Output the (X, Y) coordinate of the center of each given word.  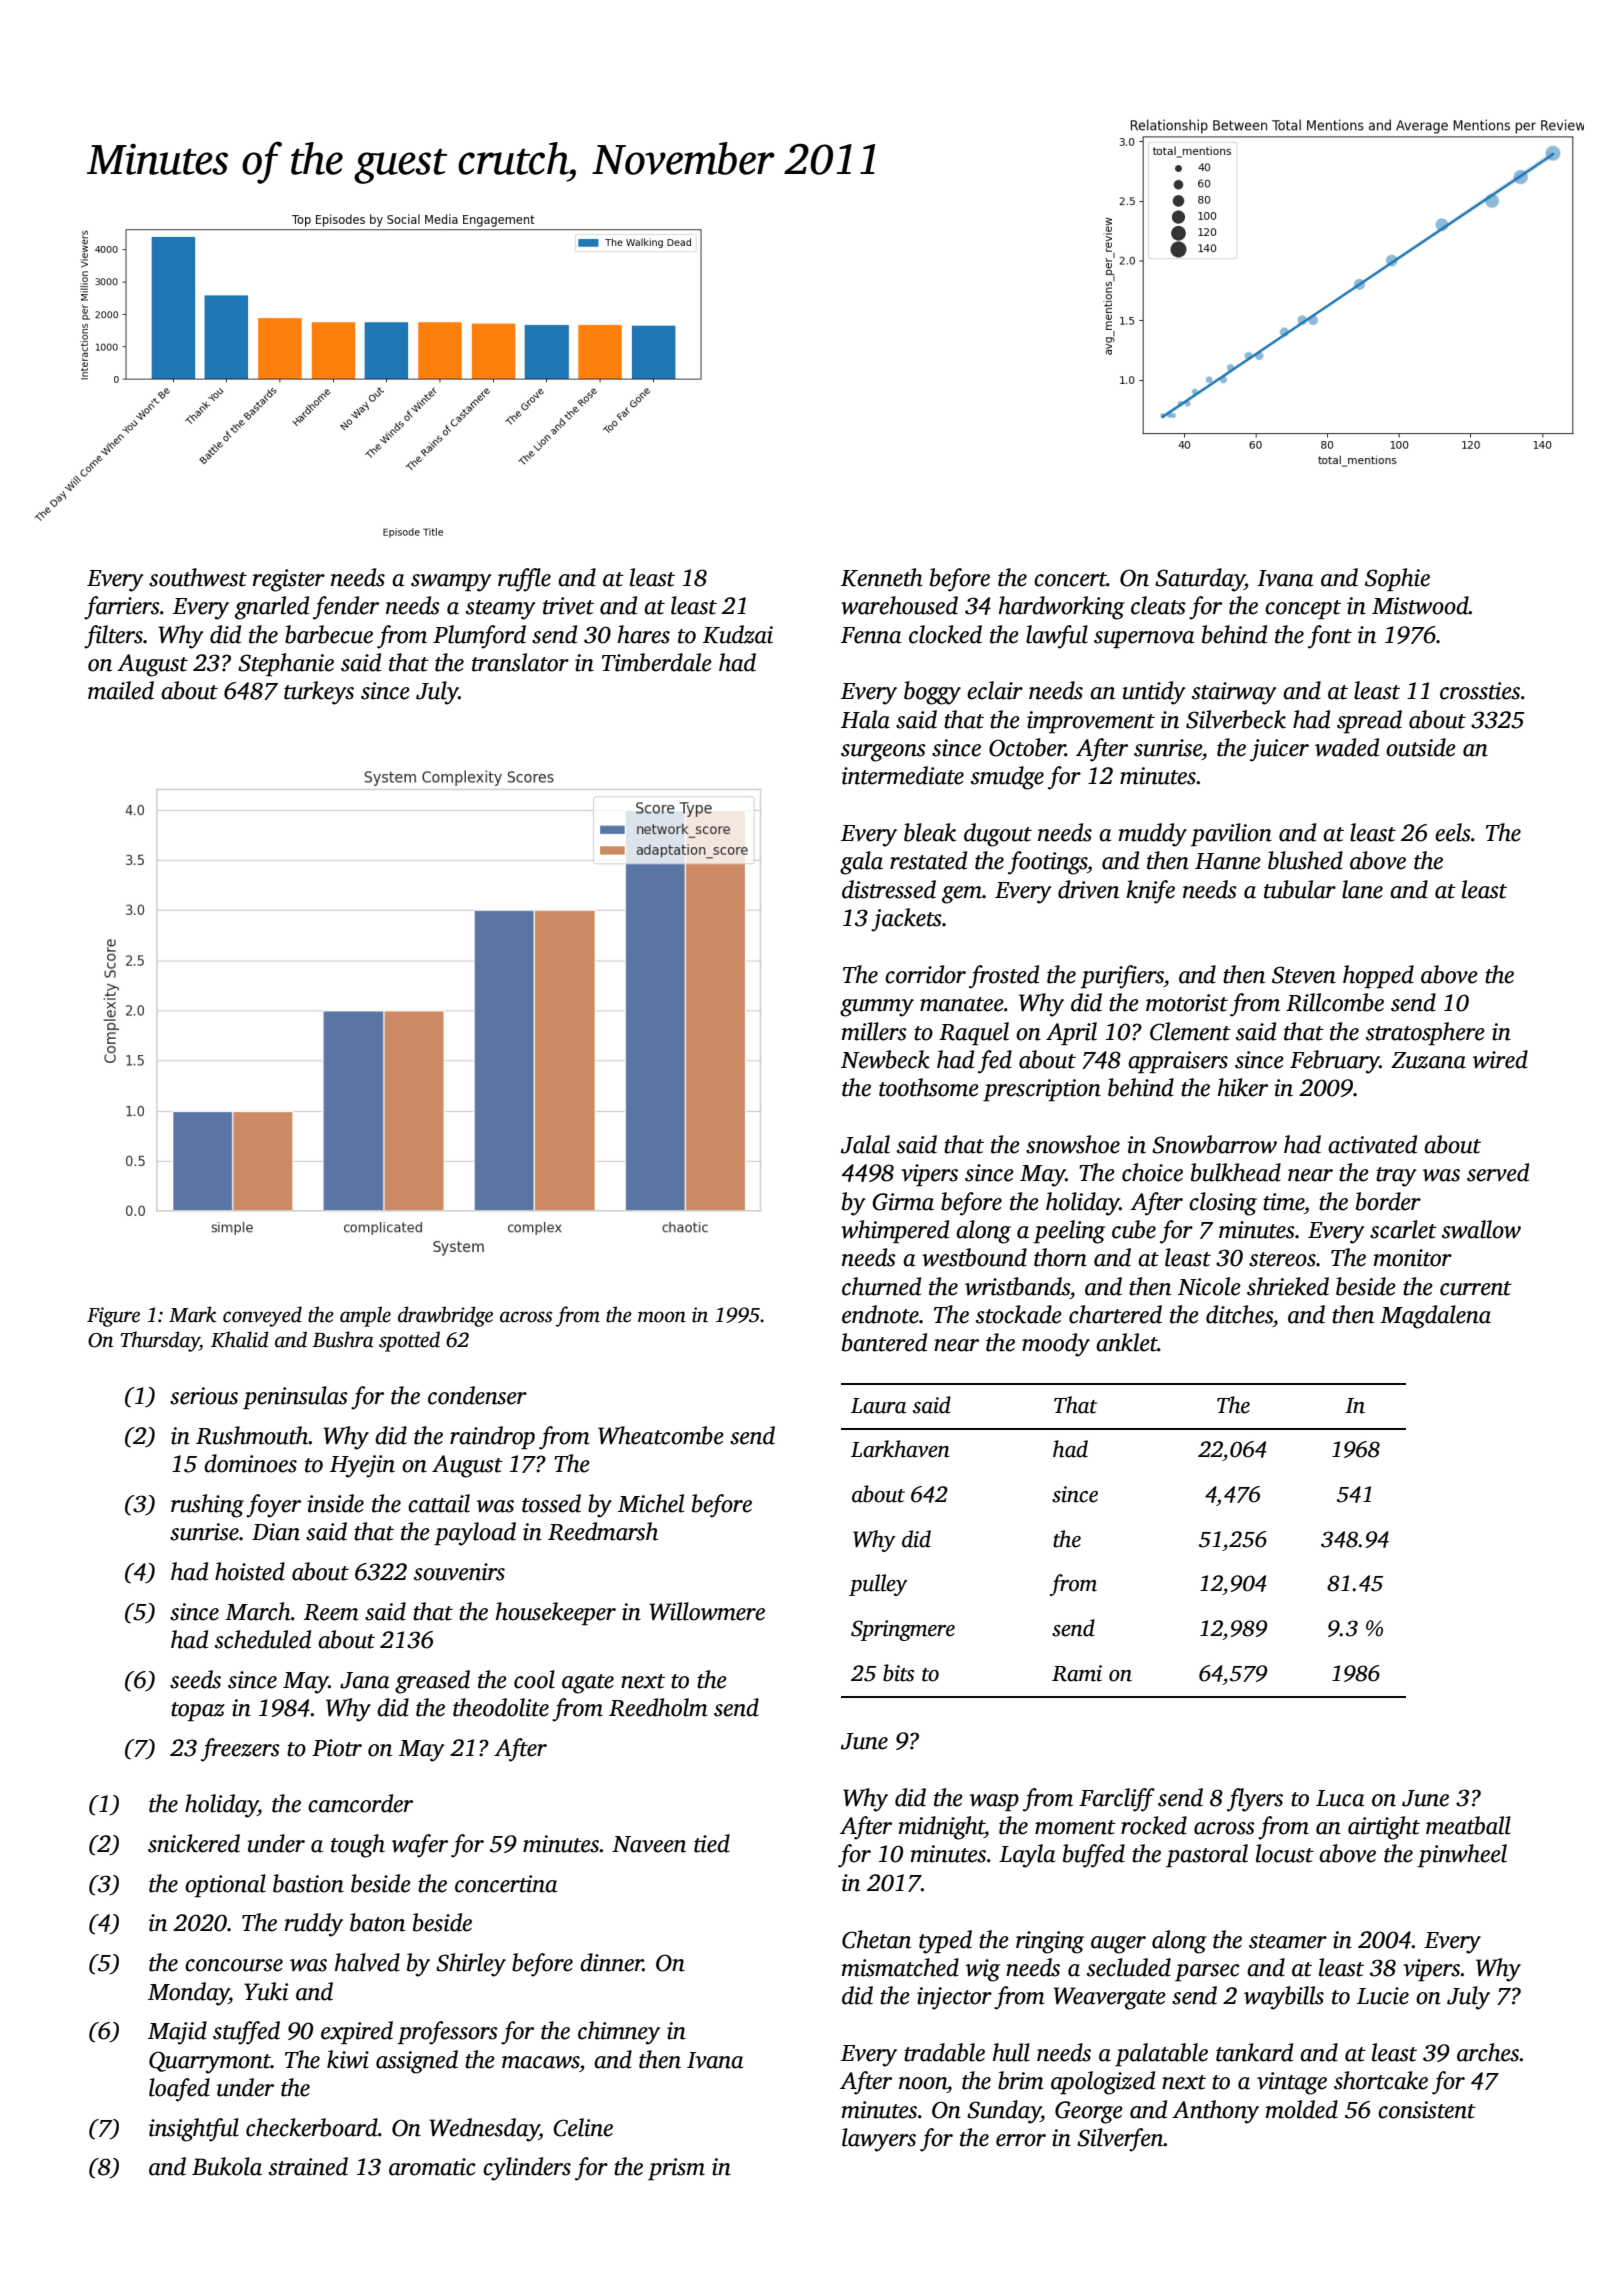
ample (365, 1316)
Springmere (903, 1630)
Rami (1077, 1673)
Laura (878, 1406)
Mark (192, 1314)
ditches (1239, 1314)
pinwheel (1462, 1855)
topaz (198, 1711)
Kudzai (738, 634)
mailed (121, 690)
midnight (942, 1828)
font (1330, 637)
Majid (177, 2033)
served (1498, 1172)
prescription (1042, 1090)
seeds (195, 1679)
